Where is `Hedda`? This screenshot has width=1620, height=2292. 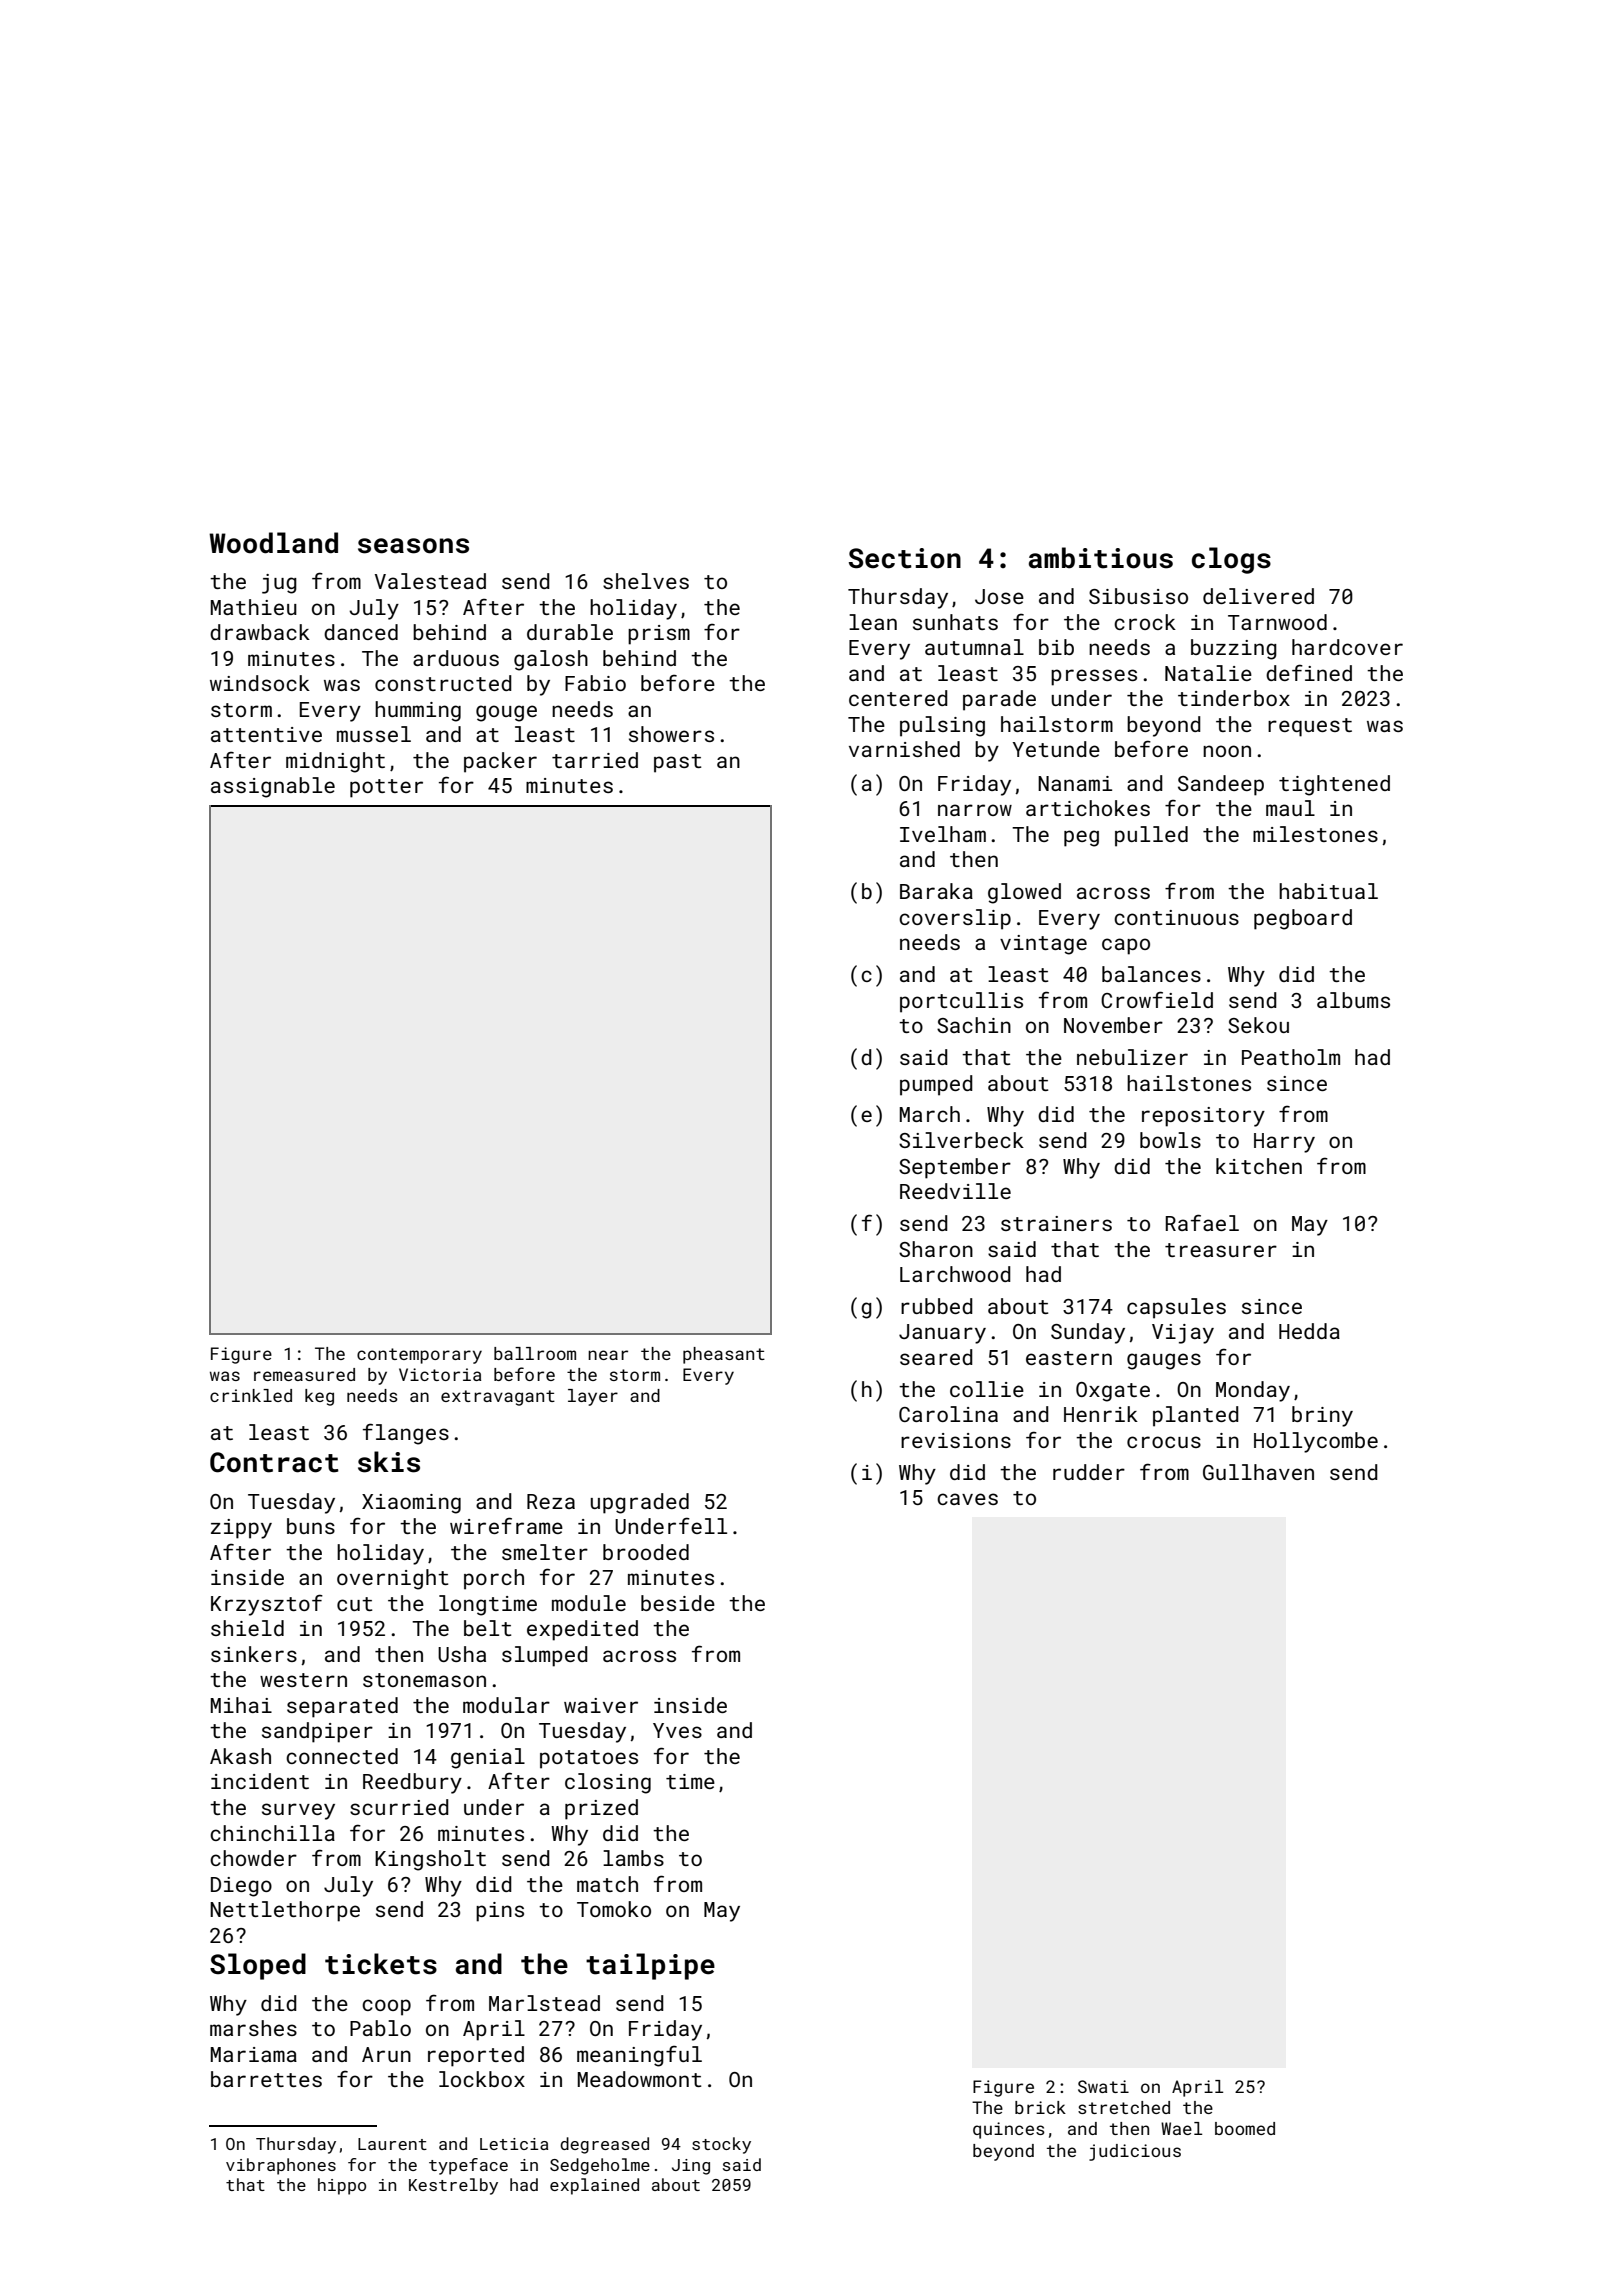 Hedda is located at coordinates (1309, 1331).
